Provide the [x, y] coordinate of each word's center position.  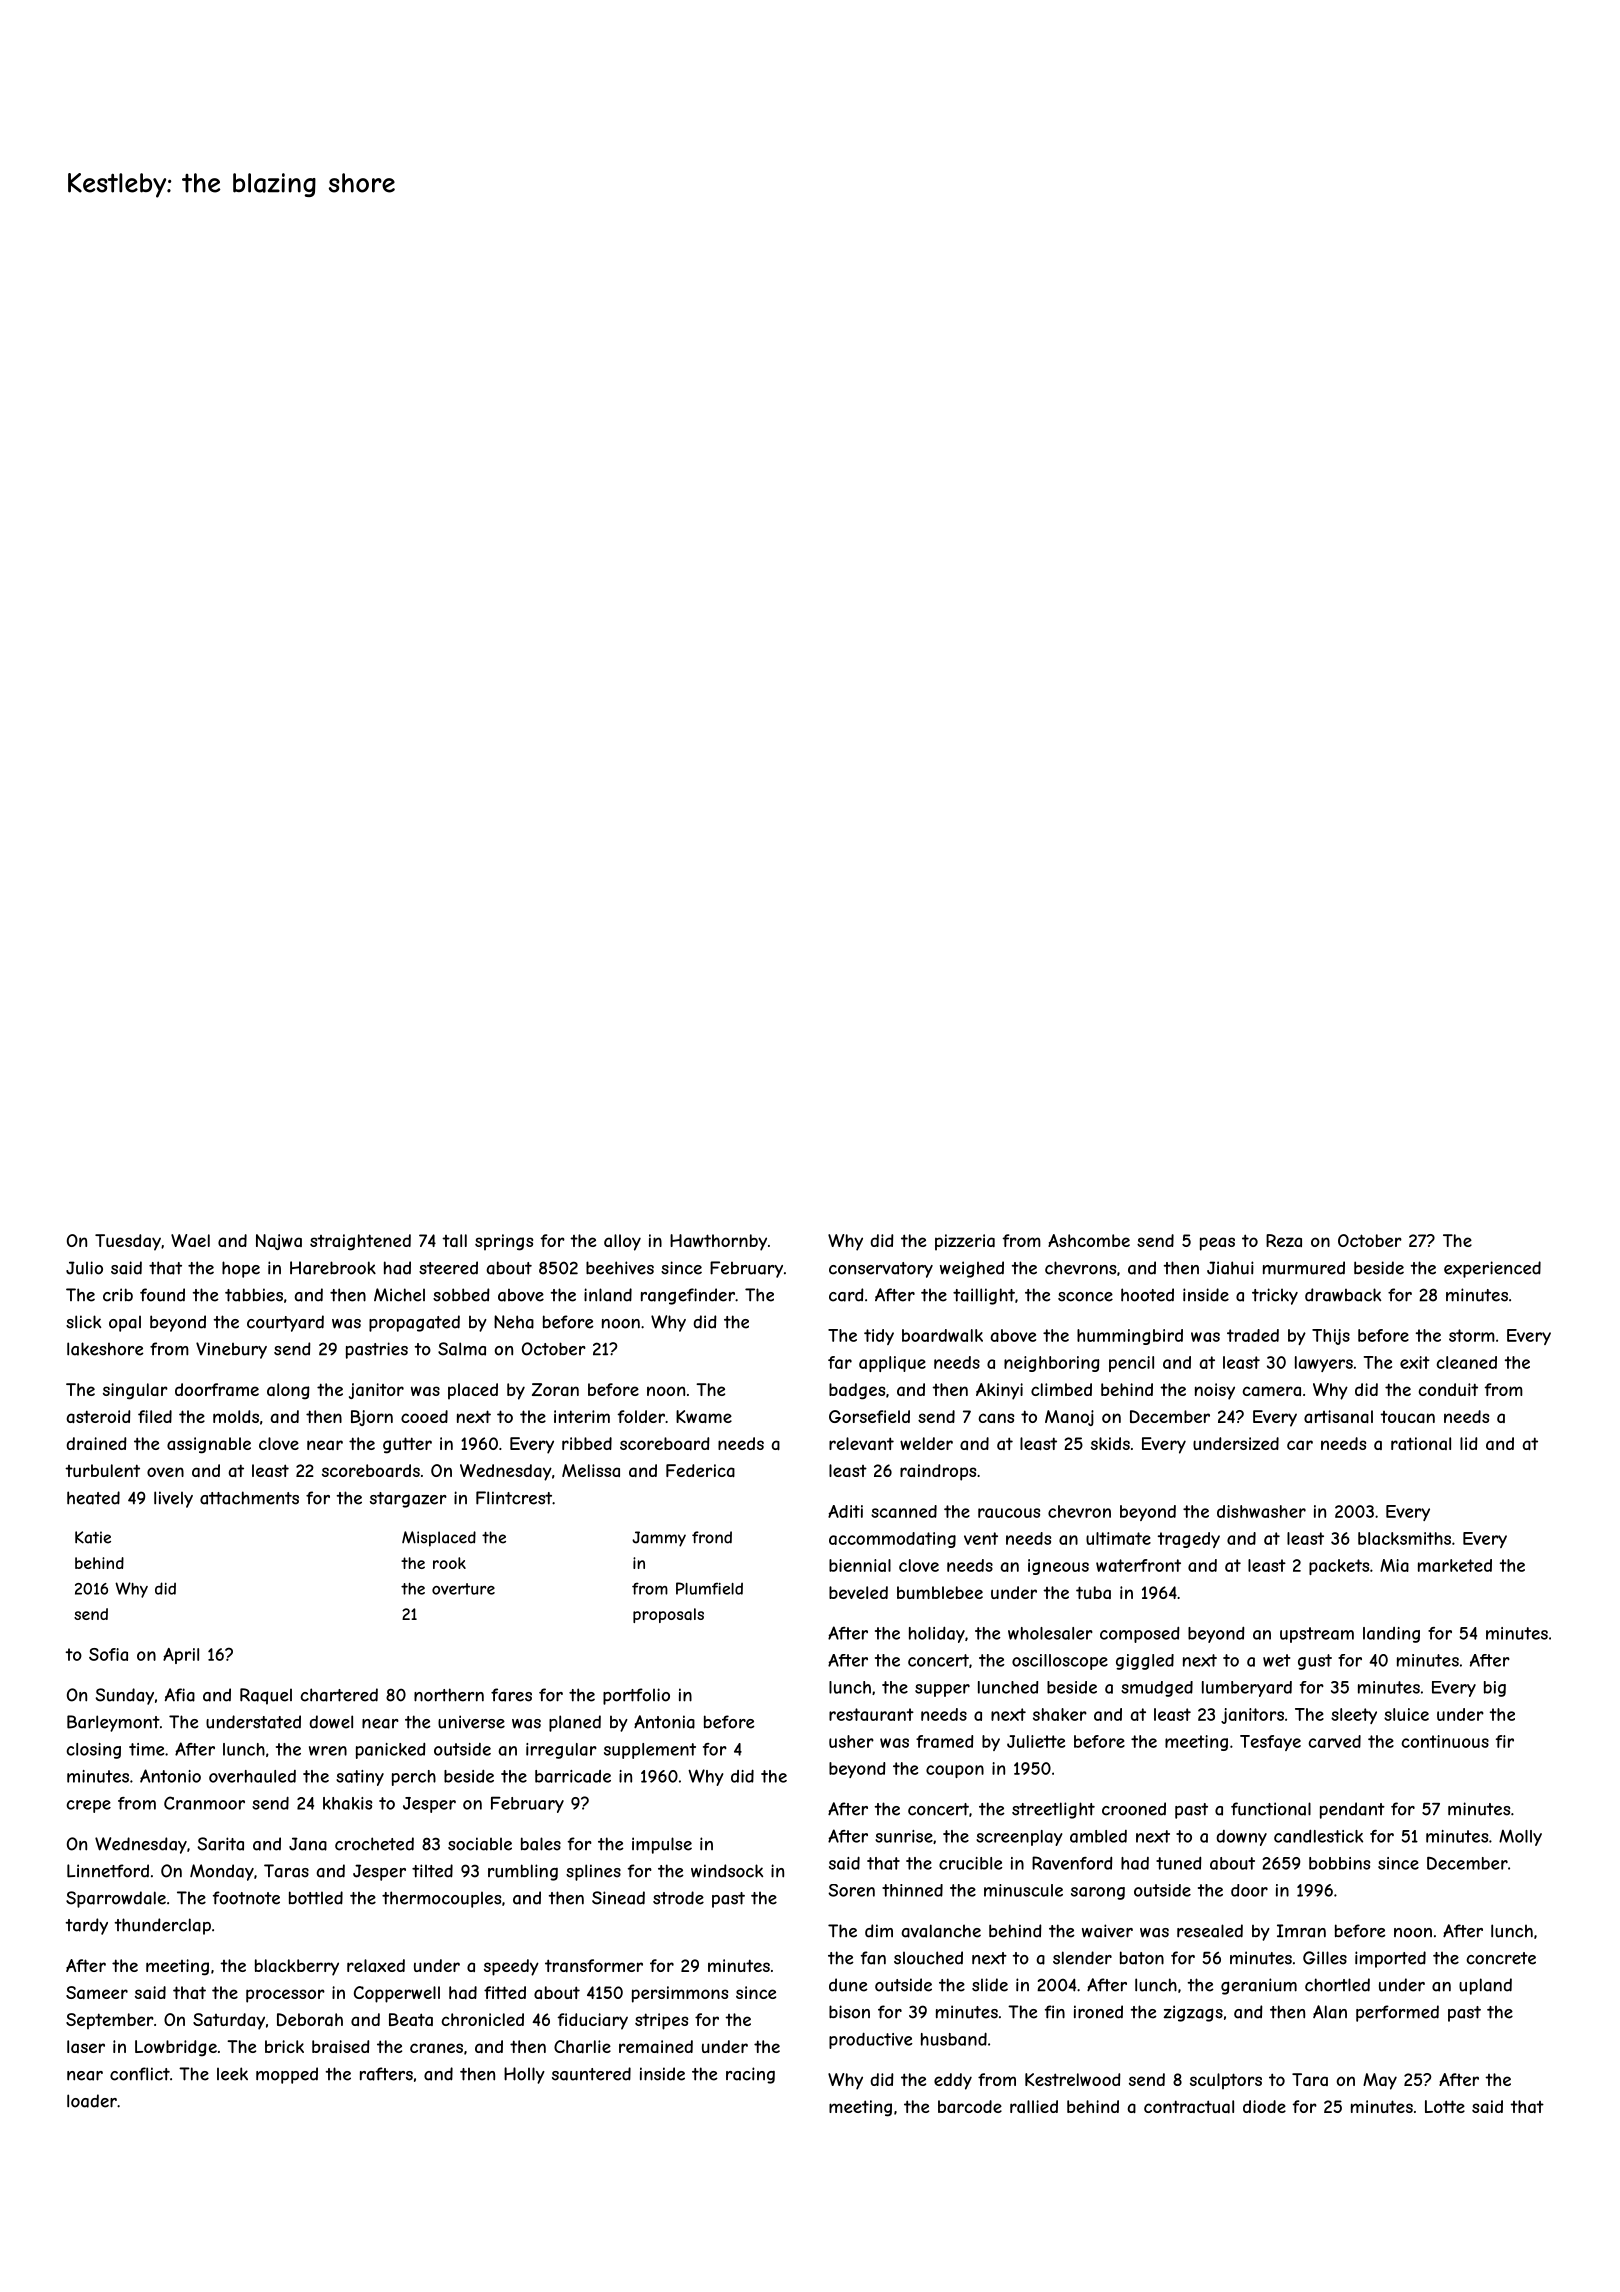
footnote [246, 1898]
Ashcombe [1089, 1240]
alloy [622, 1242]
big [1495, 1689]
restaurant [871, 1714]
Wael [190, 1240]
